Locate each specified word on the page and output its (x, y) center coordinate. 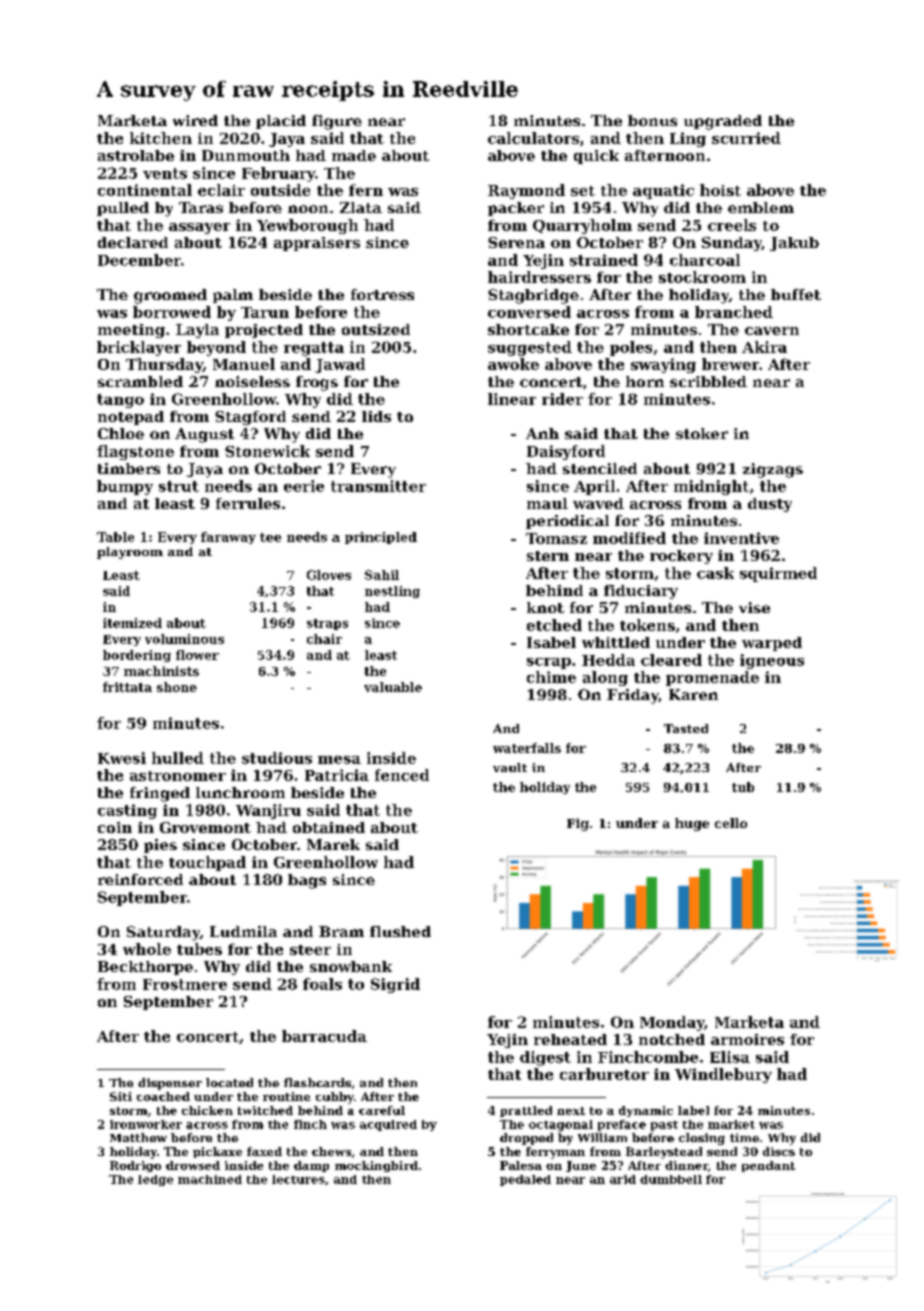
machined (210, 1179)
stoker (702, 433)
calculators (533, 138)
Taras (201, 207)
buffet (796, 294)
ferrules (248, 503)
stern (548, 556)
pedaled (525, 1180)
